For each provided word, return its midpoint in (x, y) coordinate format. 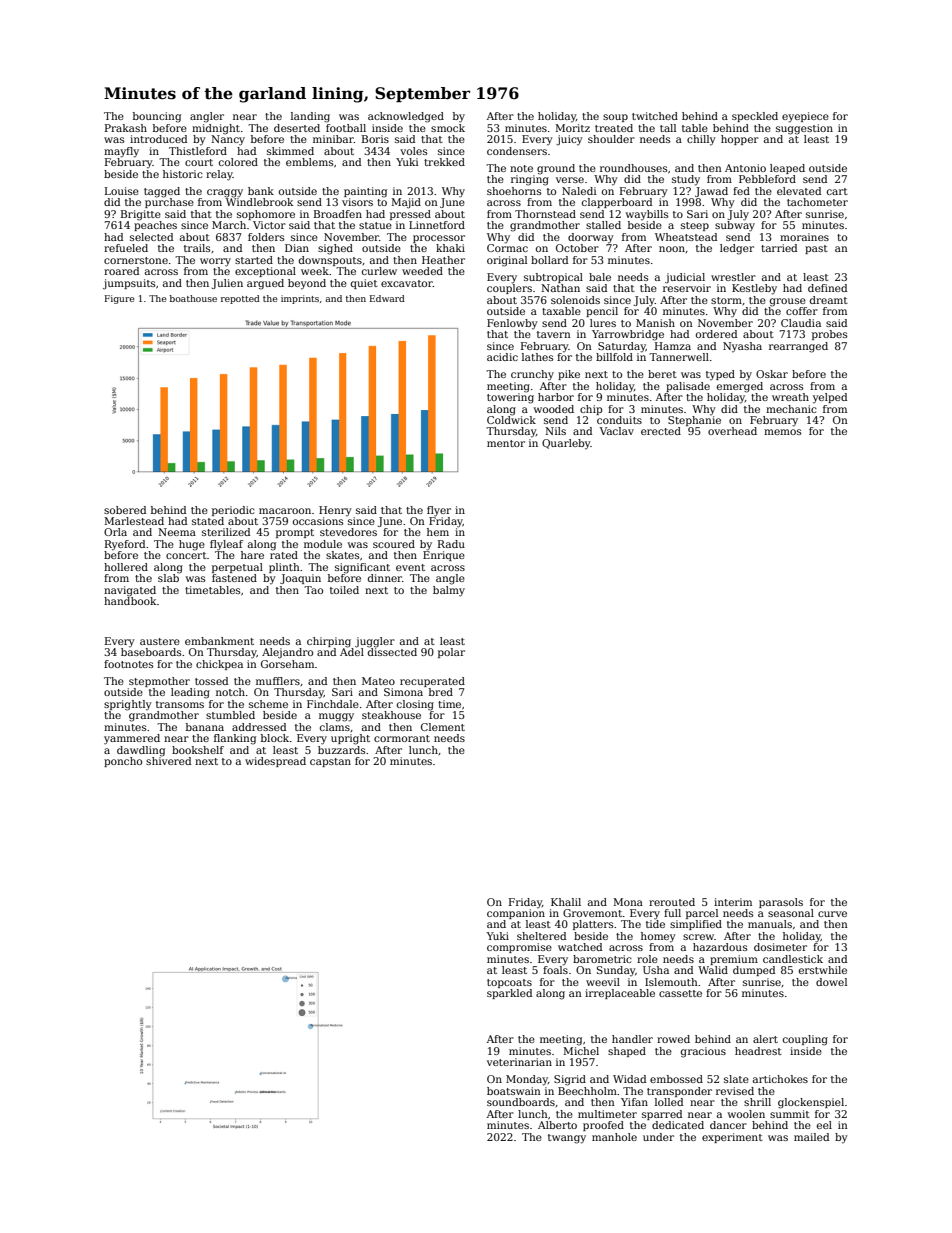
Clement (443, 727)
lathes (537, 357)
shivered (168, 760)
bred (441, 692)
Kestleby (754, 289)
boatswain (514, 1091)
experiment (732, 1138)
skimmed (290, 151)
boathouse (193, 298)
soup (615, 118)
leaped (787, 169)
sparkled (509, 994)
